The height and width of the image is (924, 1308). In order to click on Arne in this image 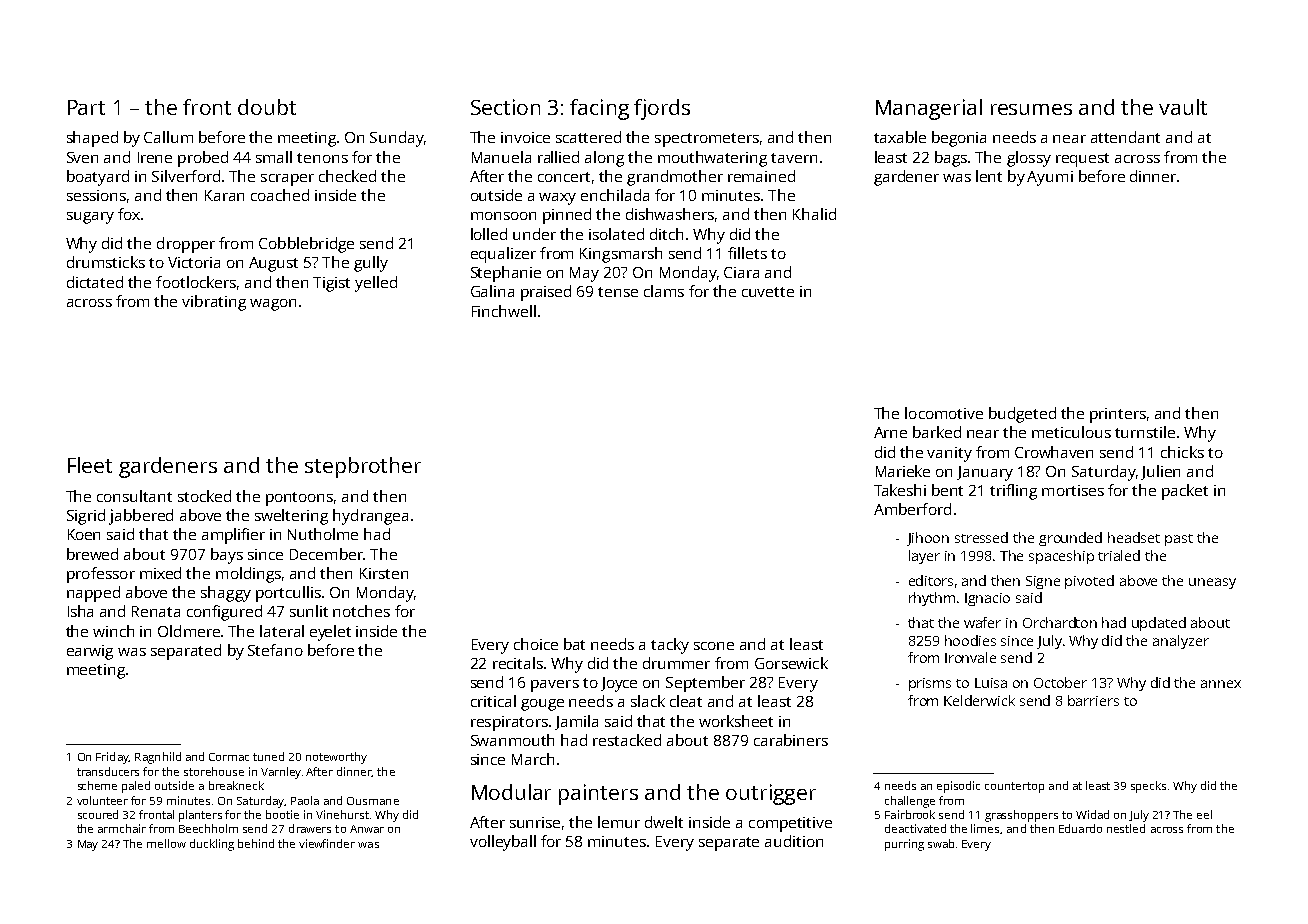, I will do `click(890, 432)`.
